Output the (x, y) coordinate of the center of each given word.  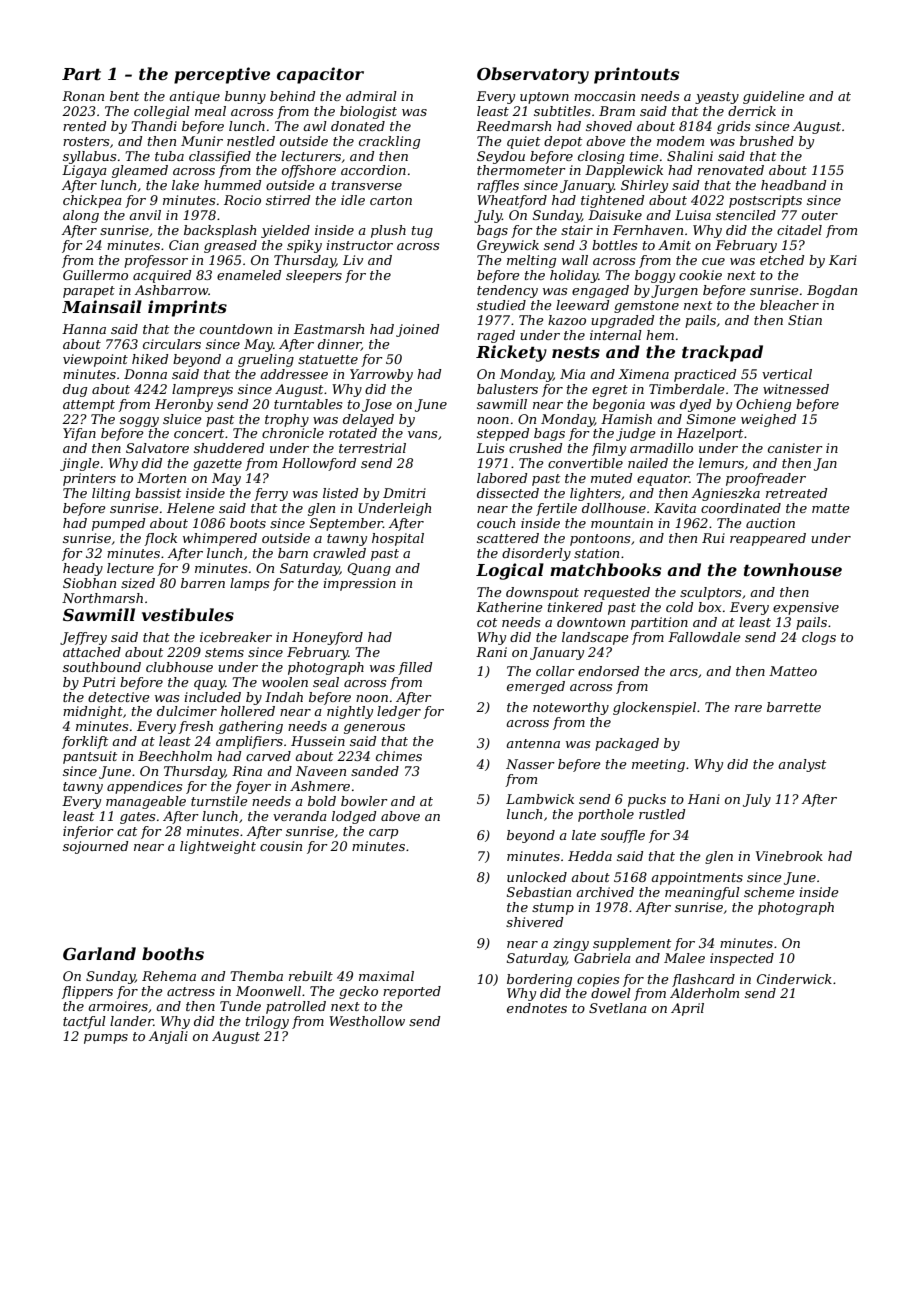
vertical (787, 374)
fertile (556, 509)
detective (119, 697)
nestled (251, 141)
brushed (767, 141)
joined (417, 330)
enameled (249, 275)
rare (748, 708)
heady (83, 569)
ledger (399, 712)
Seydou (501, 157)
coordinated (741, 508)
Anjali (168, 1037)
